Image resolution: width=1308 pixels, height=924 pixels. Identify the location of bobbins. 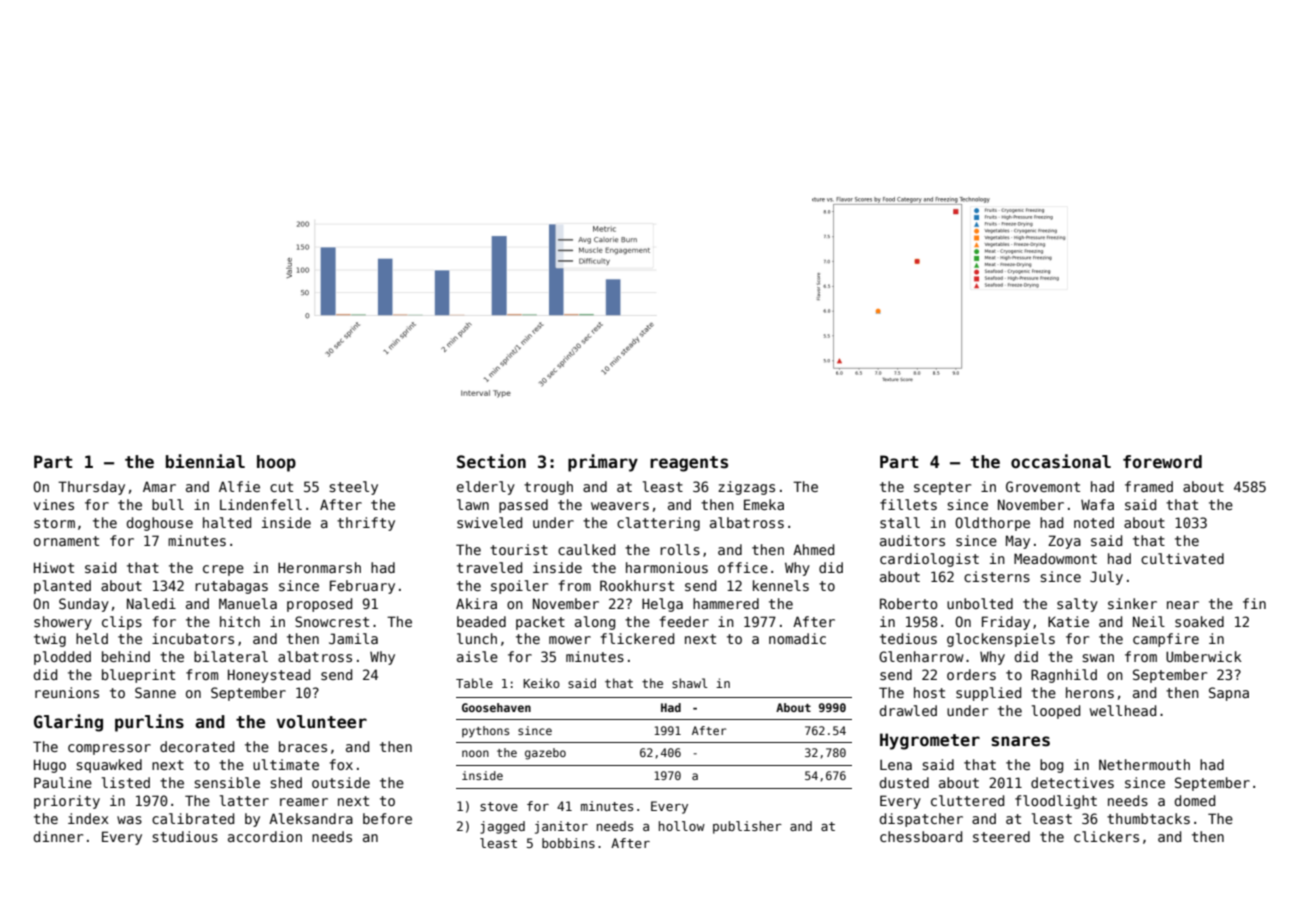
(568, 843).
